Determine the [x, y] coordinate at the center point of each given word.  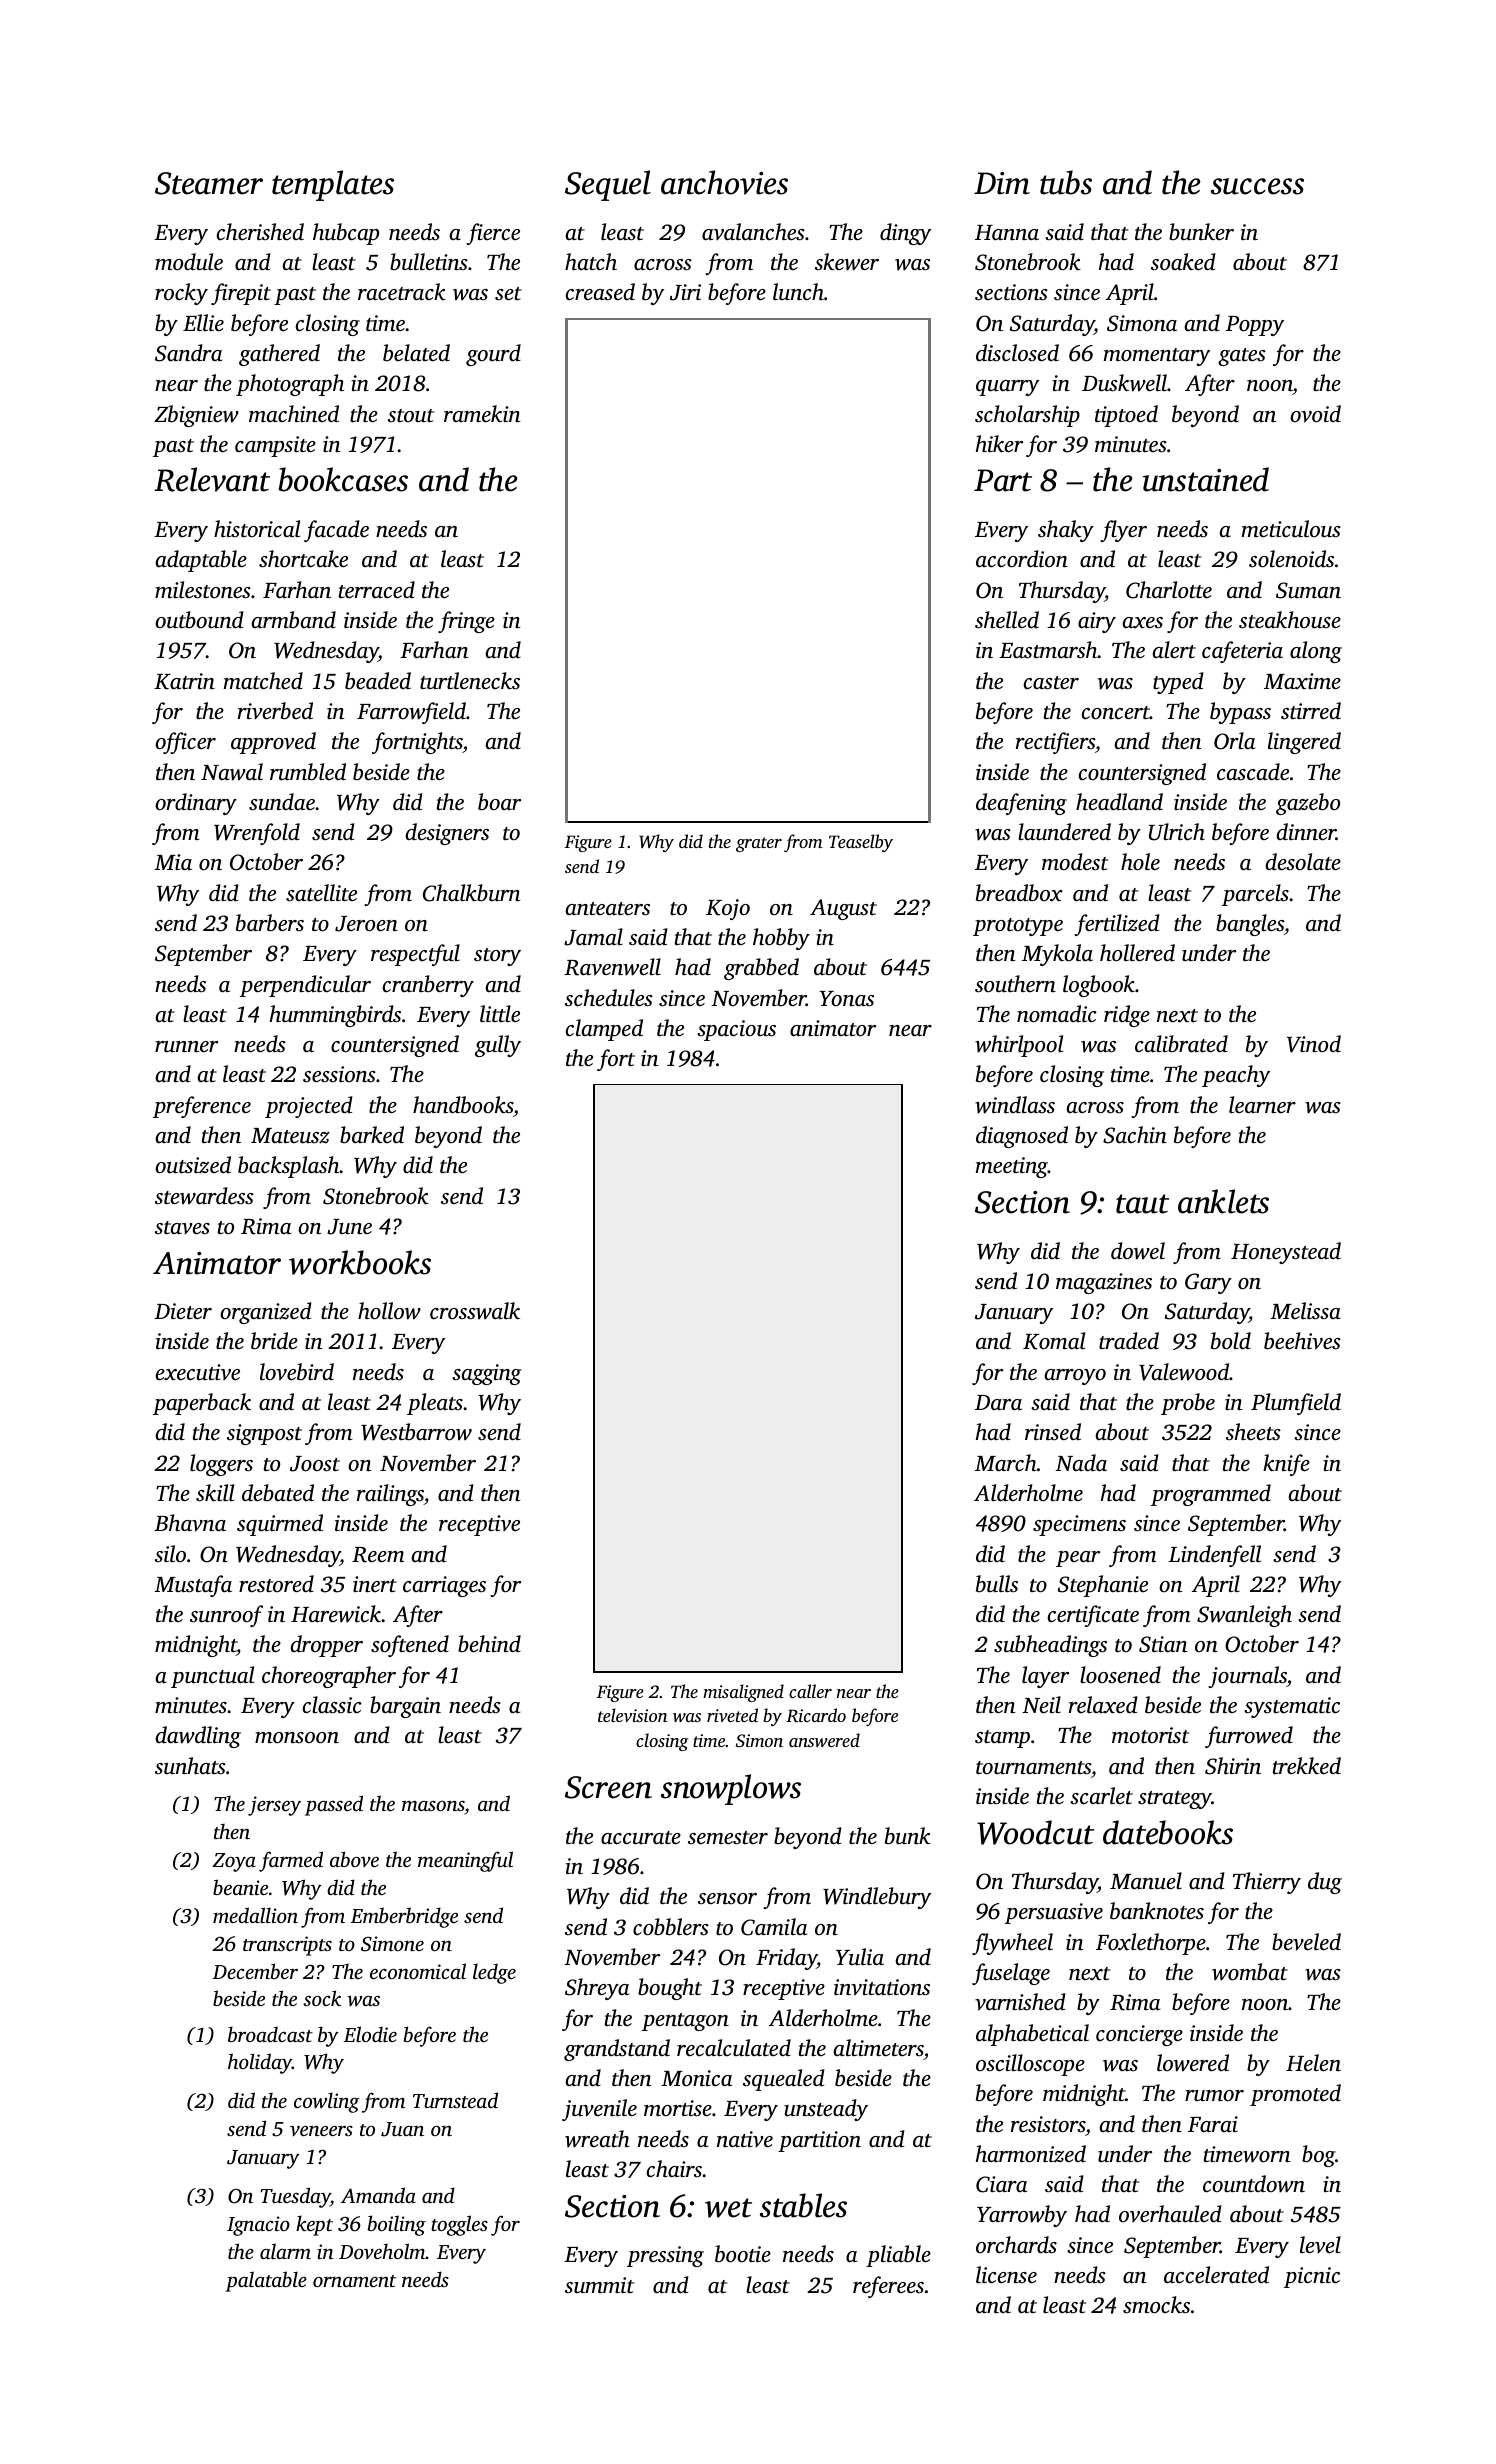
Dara [998, 1403]
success [1257, 186]
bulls [997, 1584]
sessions [339, 1074]
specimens [1079, 1525]
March [1006, 1462]
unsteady [826, 2110]
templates [333, 185]
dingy [905, 234]
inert [375, 1584]
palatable [266, 2281]
